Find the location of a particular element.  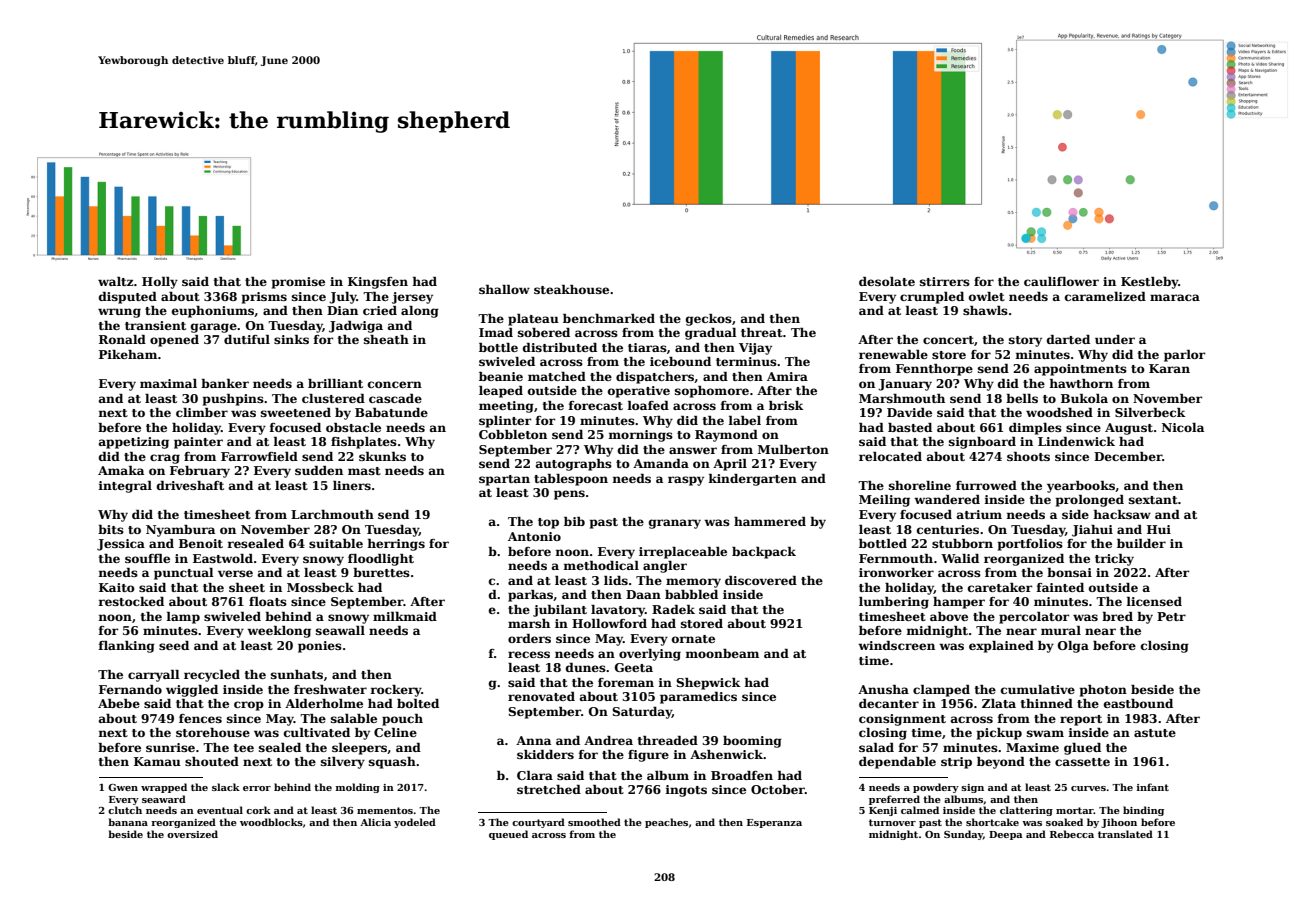

decanter is located at coordinates (889, 703).
